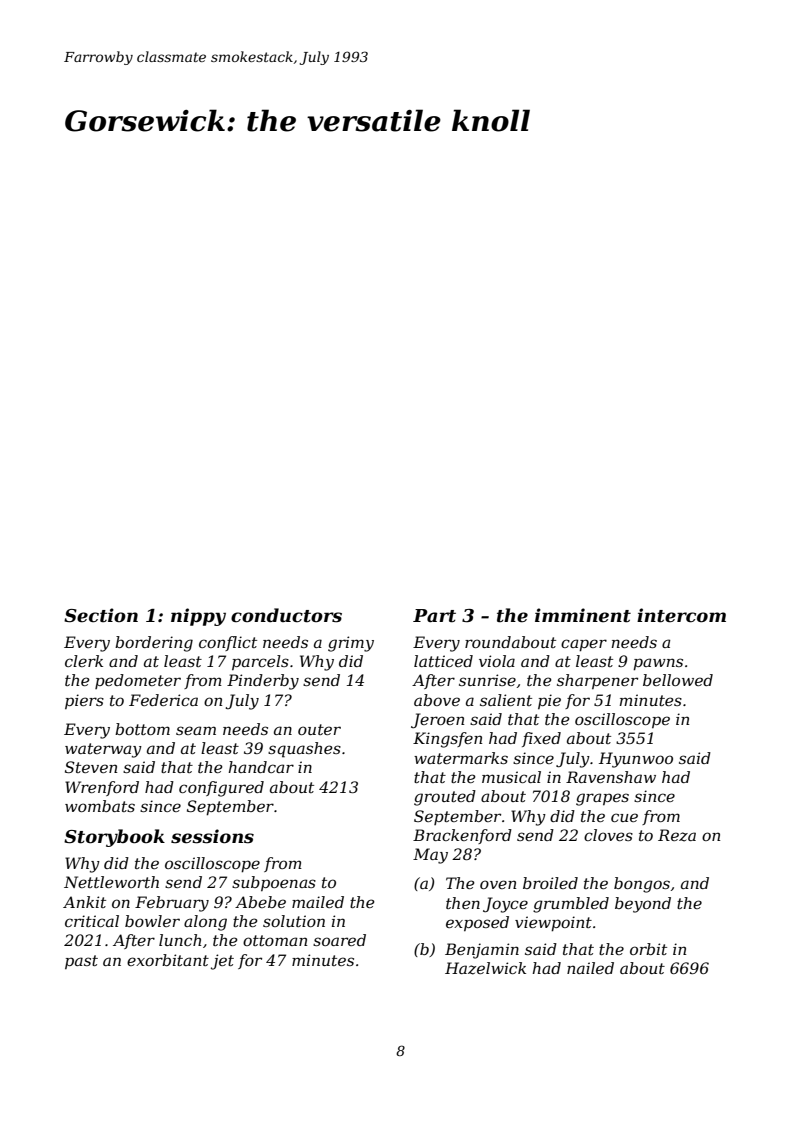  Describe the element at coordinates (351, 644) in the screenshot. I see `grimy` at that location.
